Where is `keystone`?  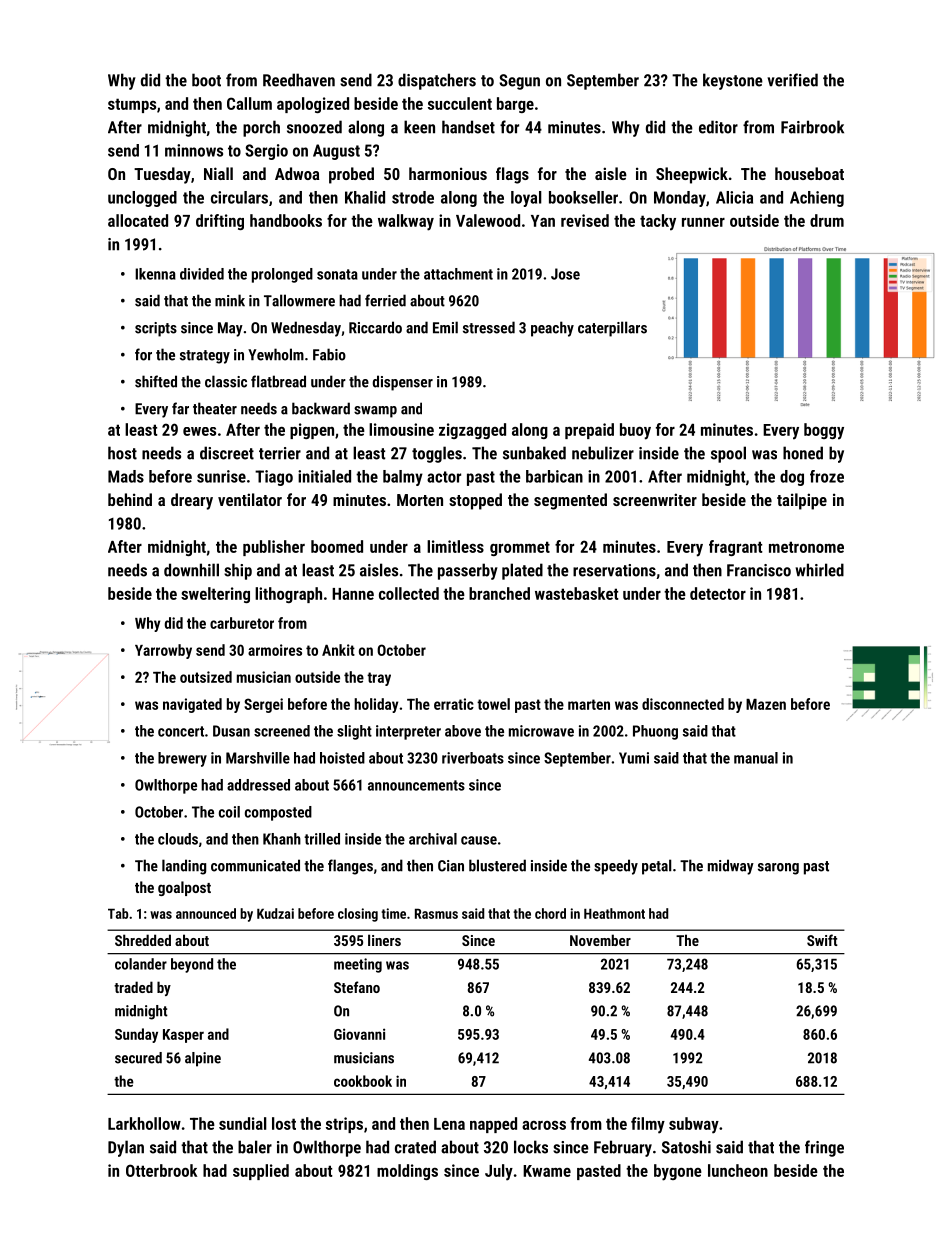 keystone is located at coordinates (733, 81).
